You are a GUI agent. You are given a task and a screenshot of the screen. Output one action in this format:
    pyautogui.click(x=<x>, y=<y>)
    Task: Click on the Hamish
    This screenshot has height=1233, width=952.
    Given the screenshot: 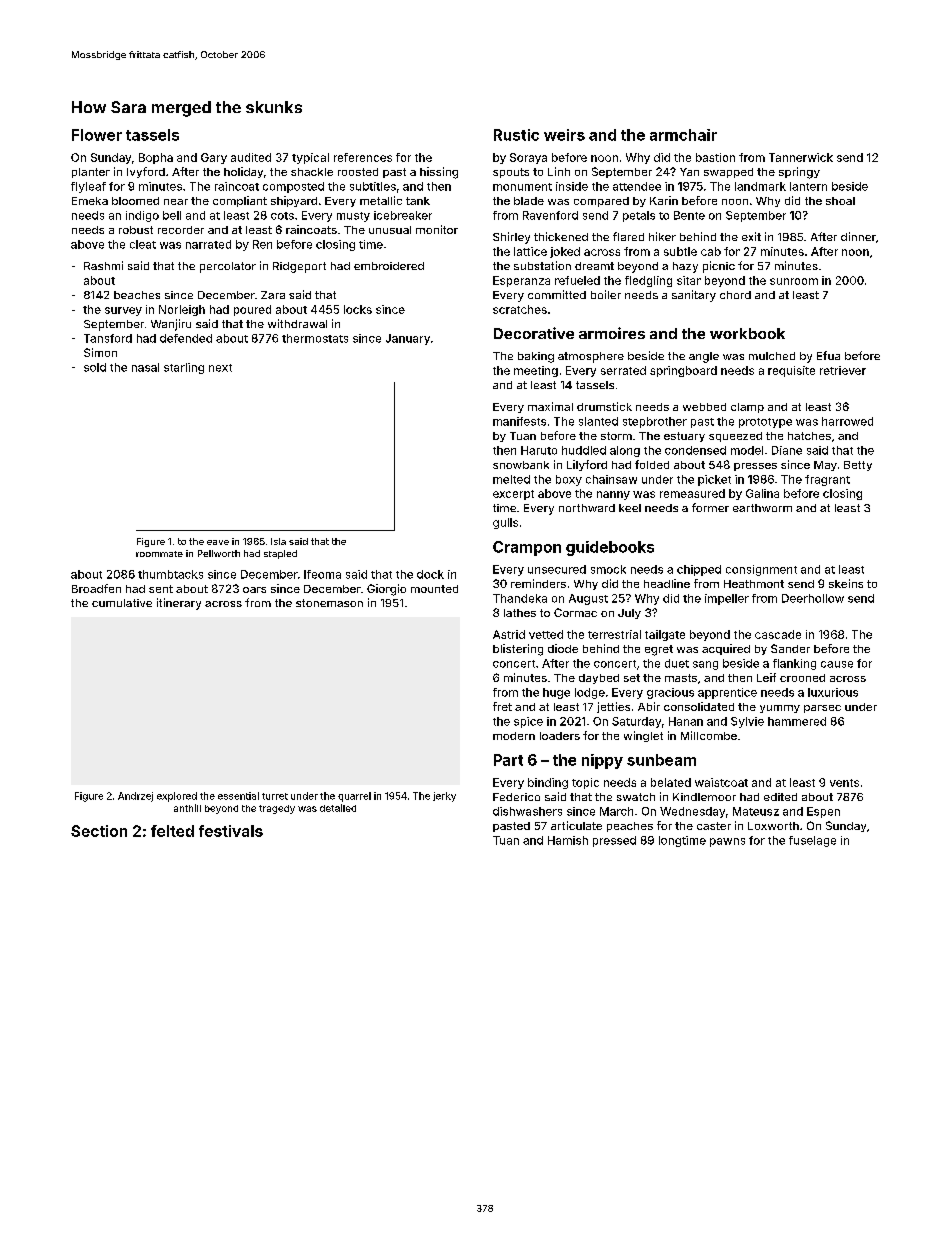 What is the action you would take?
    pyautogui.click(x=568, y=840)
